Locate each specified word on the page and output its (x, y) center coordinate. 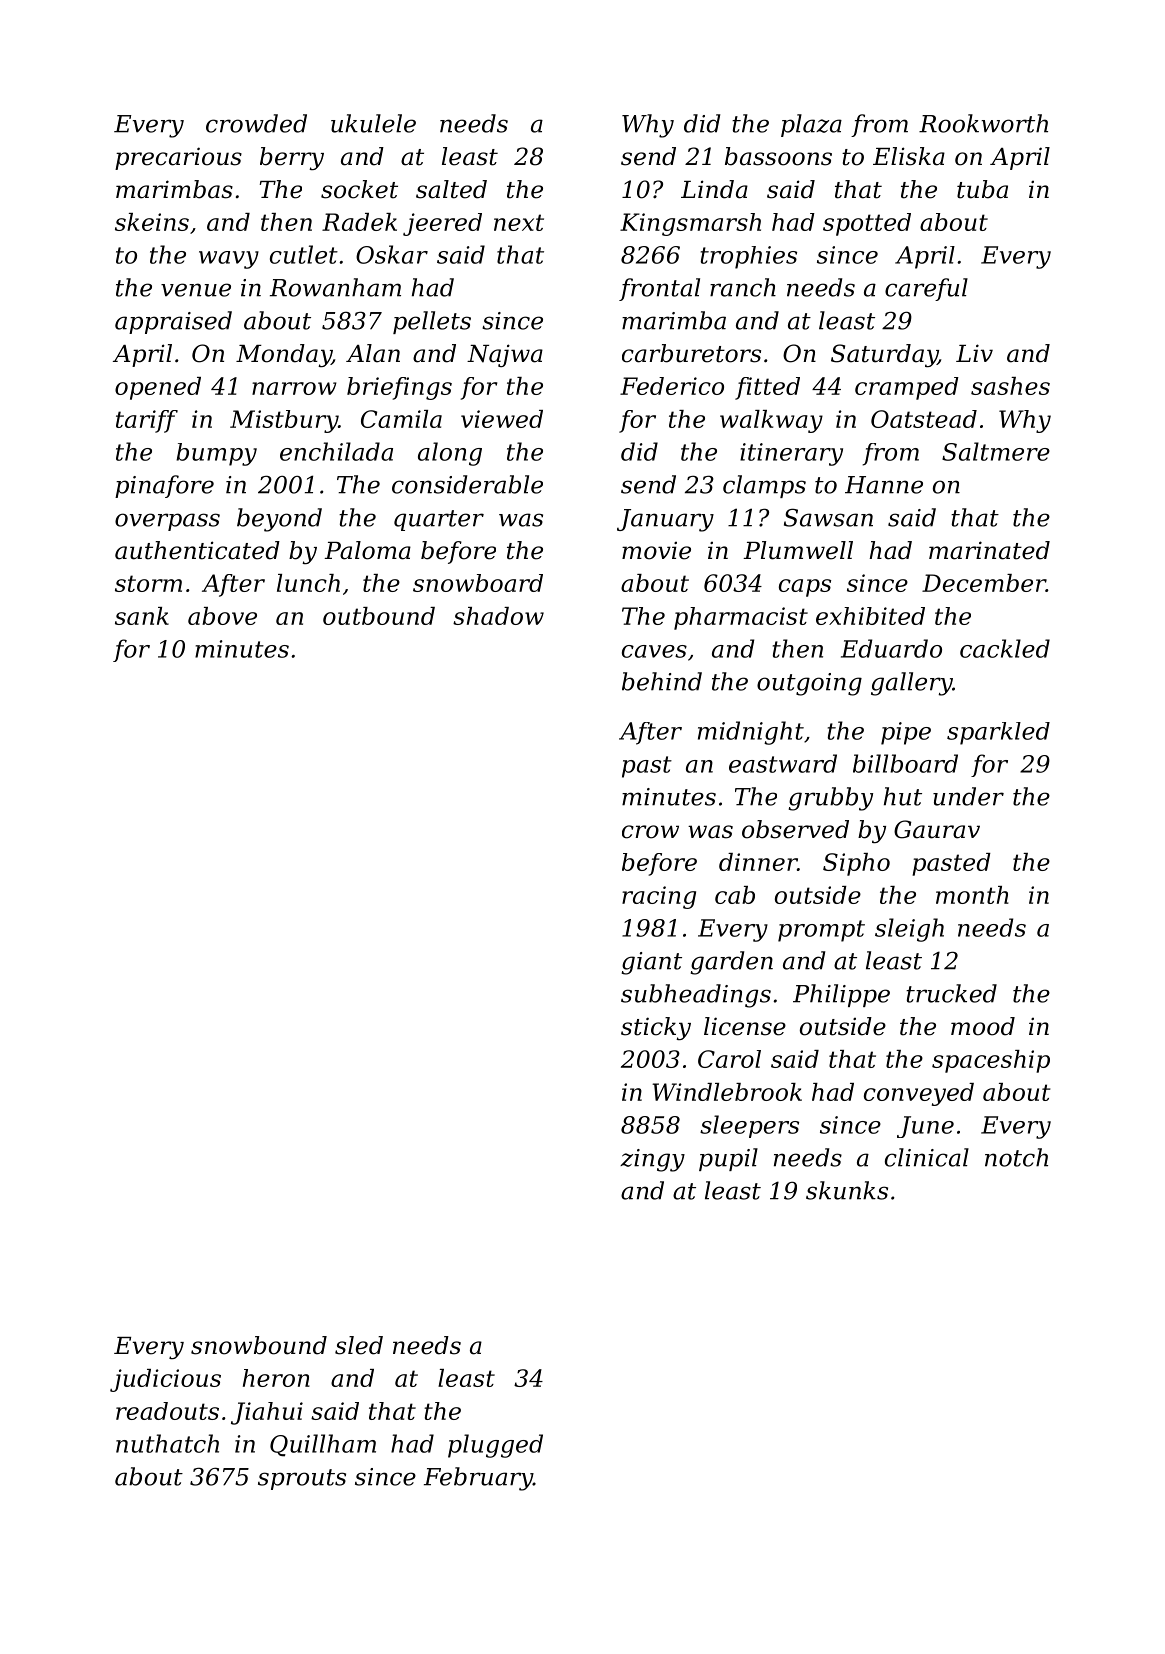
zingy (652, 1160)
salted (451, 189)
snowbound (259, 1345)
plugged (495, 1446)
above (222, 616)
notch (1016, 1157)
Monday (284, 355)
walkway (771, 421)
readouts (167, 1411)
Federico (672, 386)
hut (903, 796)
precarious (178, 158)
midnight (751, 733)
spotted (867, 224)
